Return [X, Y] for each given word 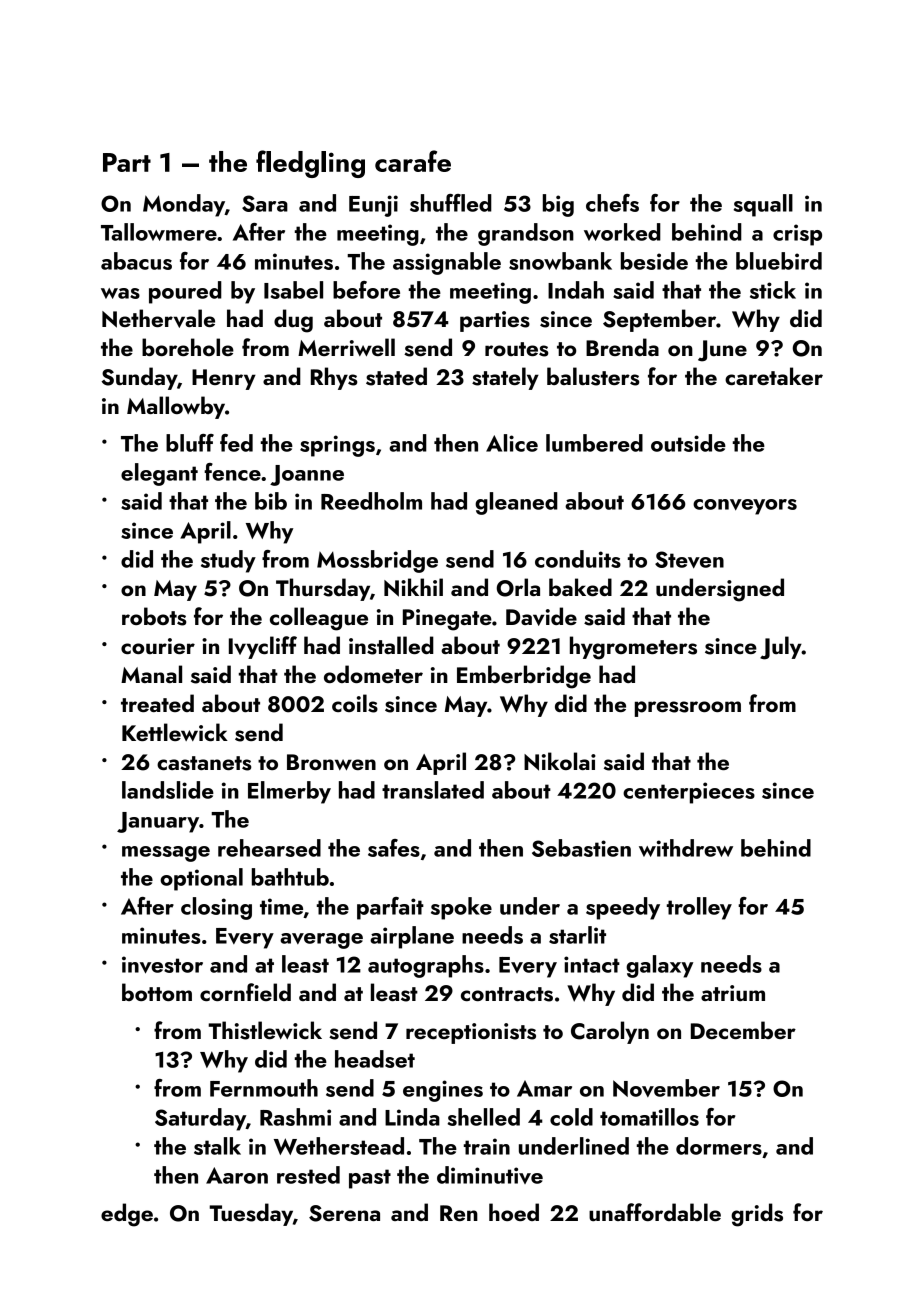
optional [201, 879]
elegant [159, 474]
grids [757, 1215]
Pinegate [447, 620]
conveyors [745, 507]
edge [127, 1215]
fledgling [310, 164]
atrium [733, 993]
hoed [514, 1212]
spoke [461, 908]
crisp [797, 235]
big [558, 205]
